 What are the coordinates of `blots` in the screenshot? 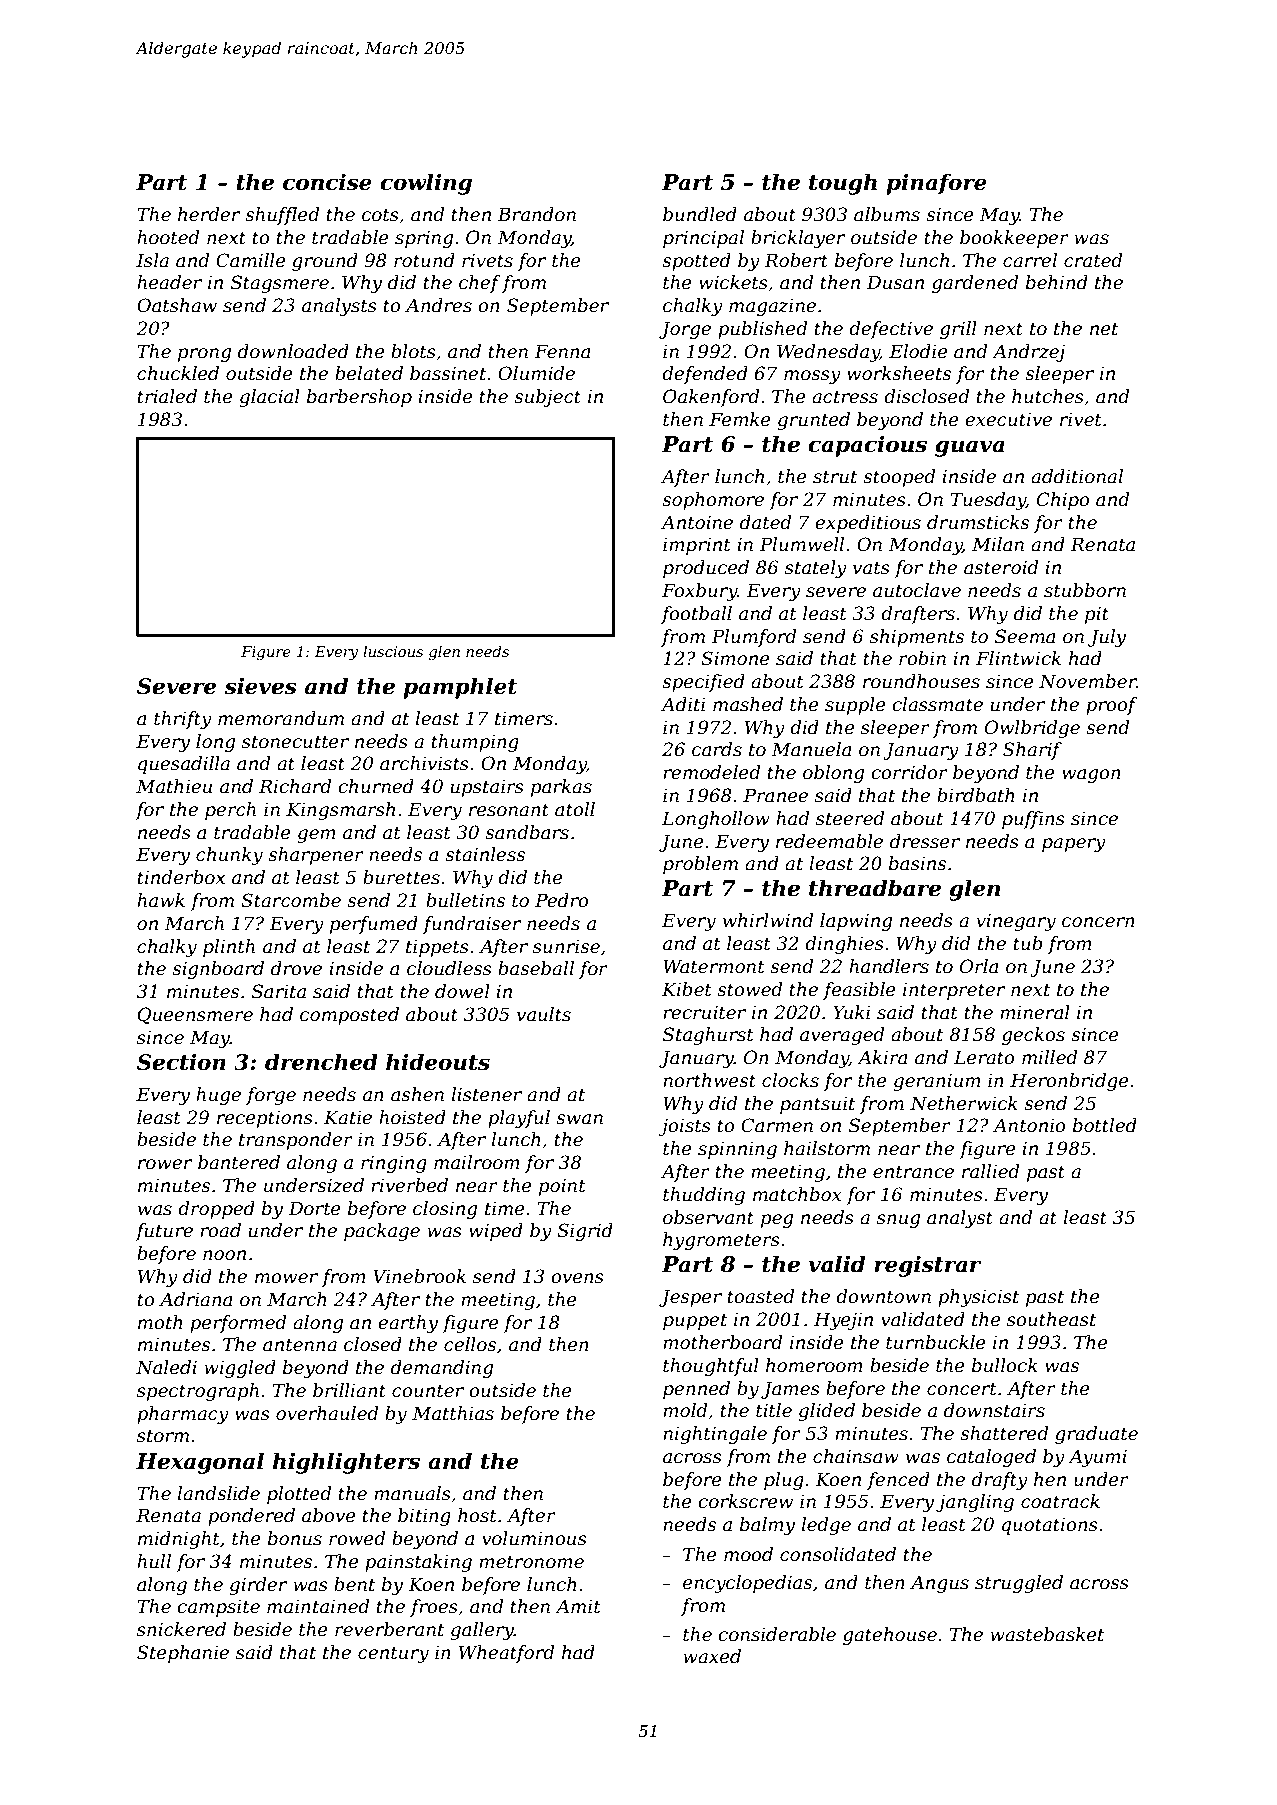 It's located at (413, 351).
